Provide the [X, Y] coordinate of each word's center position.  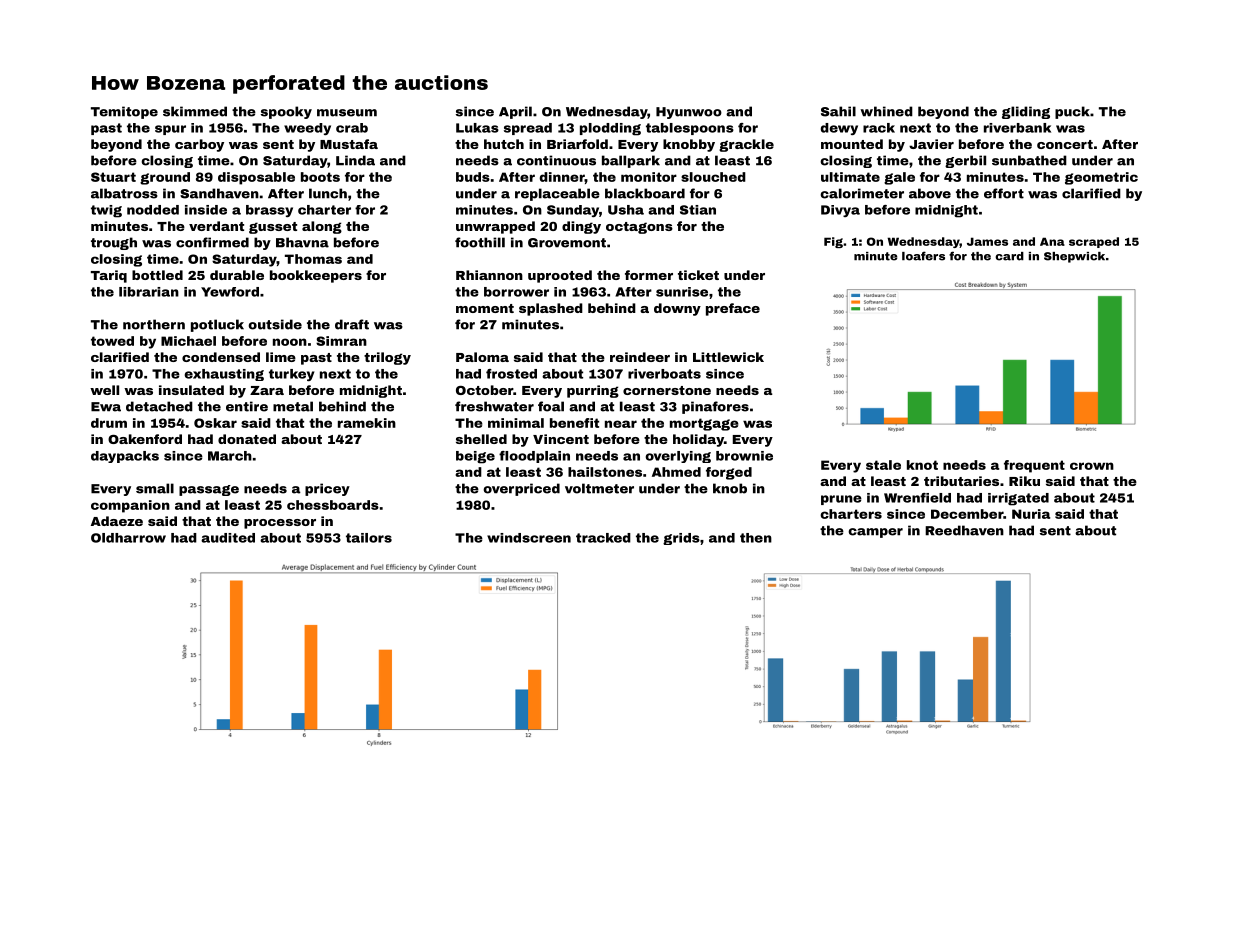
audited [228, 538]
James [987, 241]
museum [347, 113]
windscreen [529, 538]
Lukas [477, 128]
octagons [639, 228]
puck [1072, 112]
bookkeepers [316, 276]
